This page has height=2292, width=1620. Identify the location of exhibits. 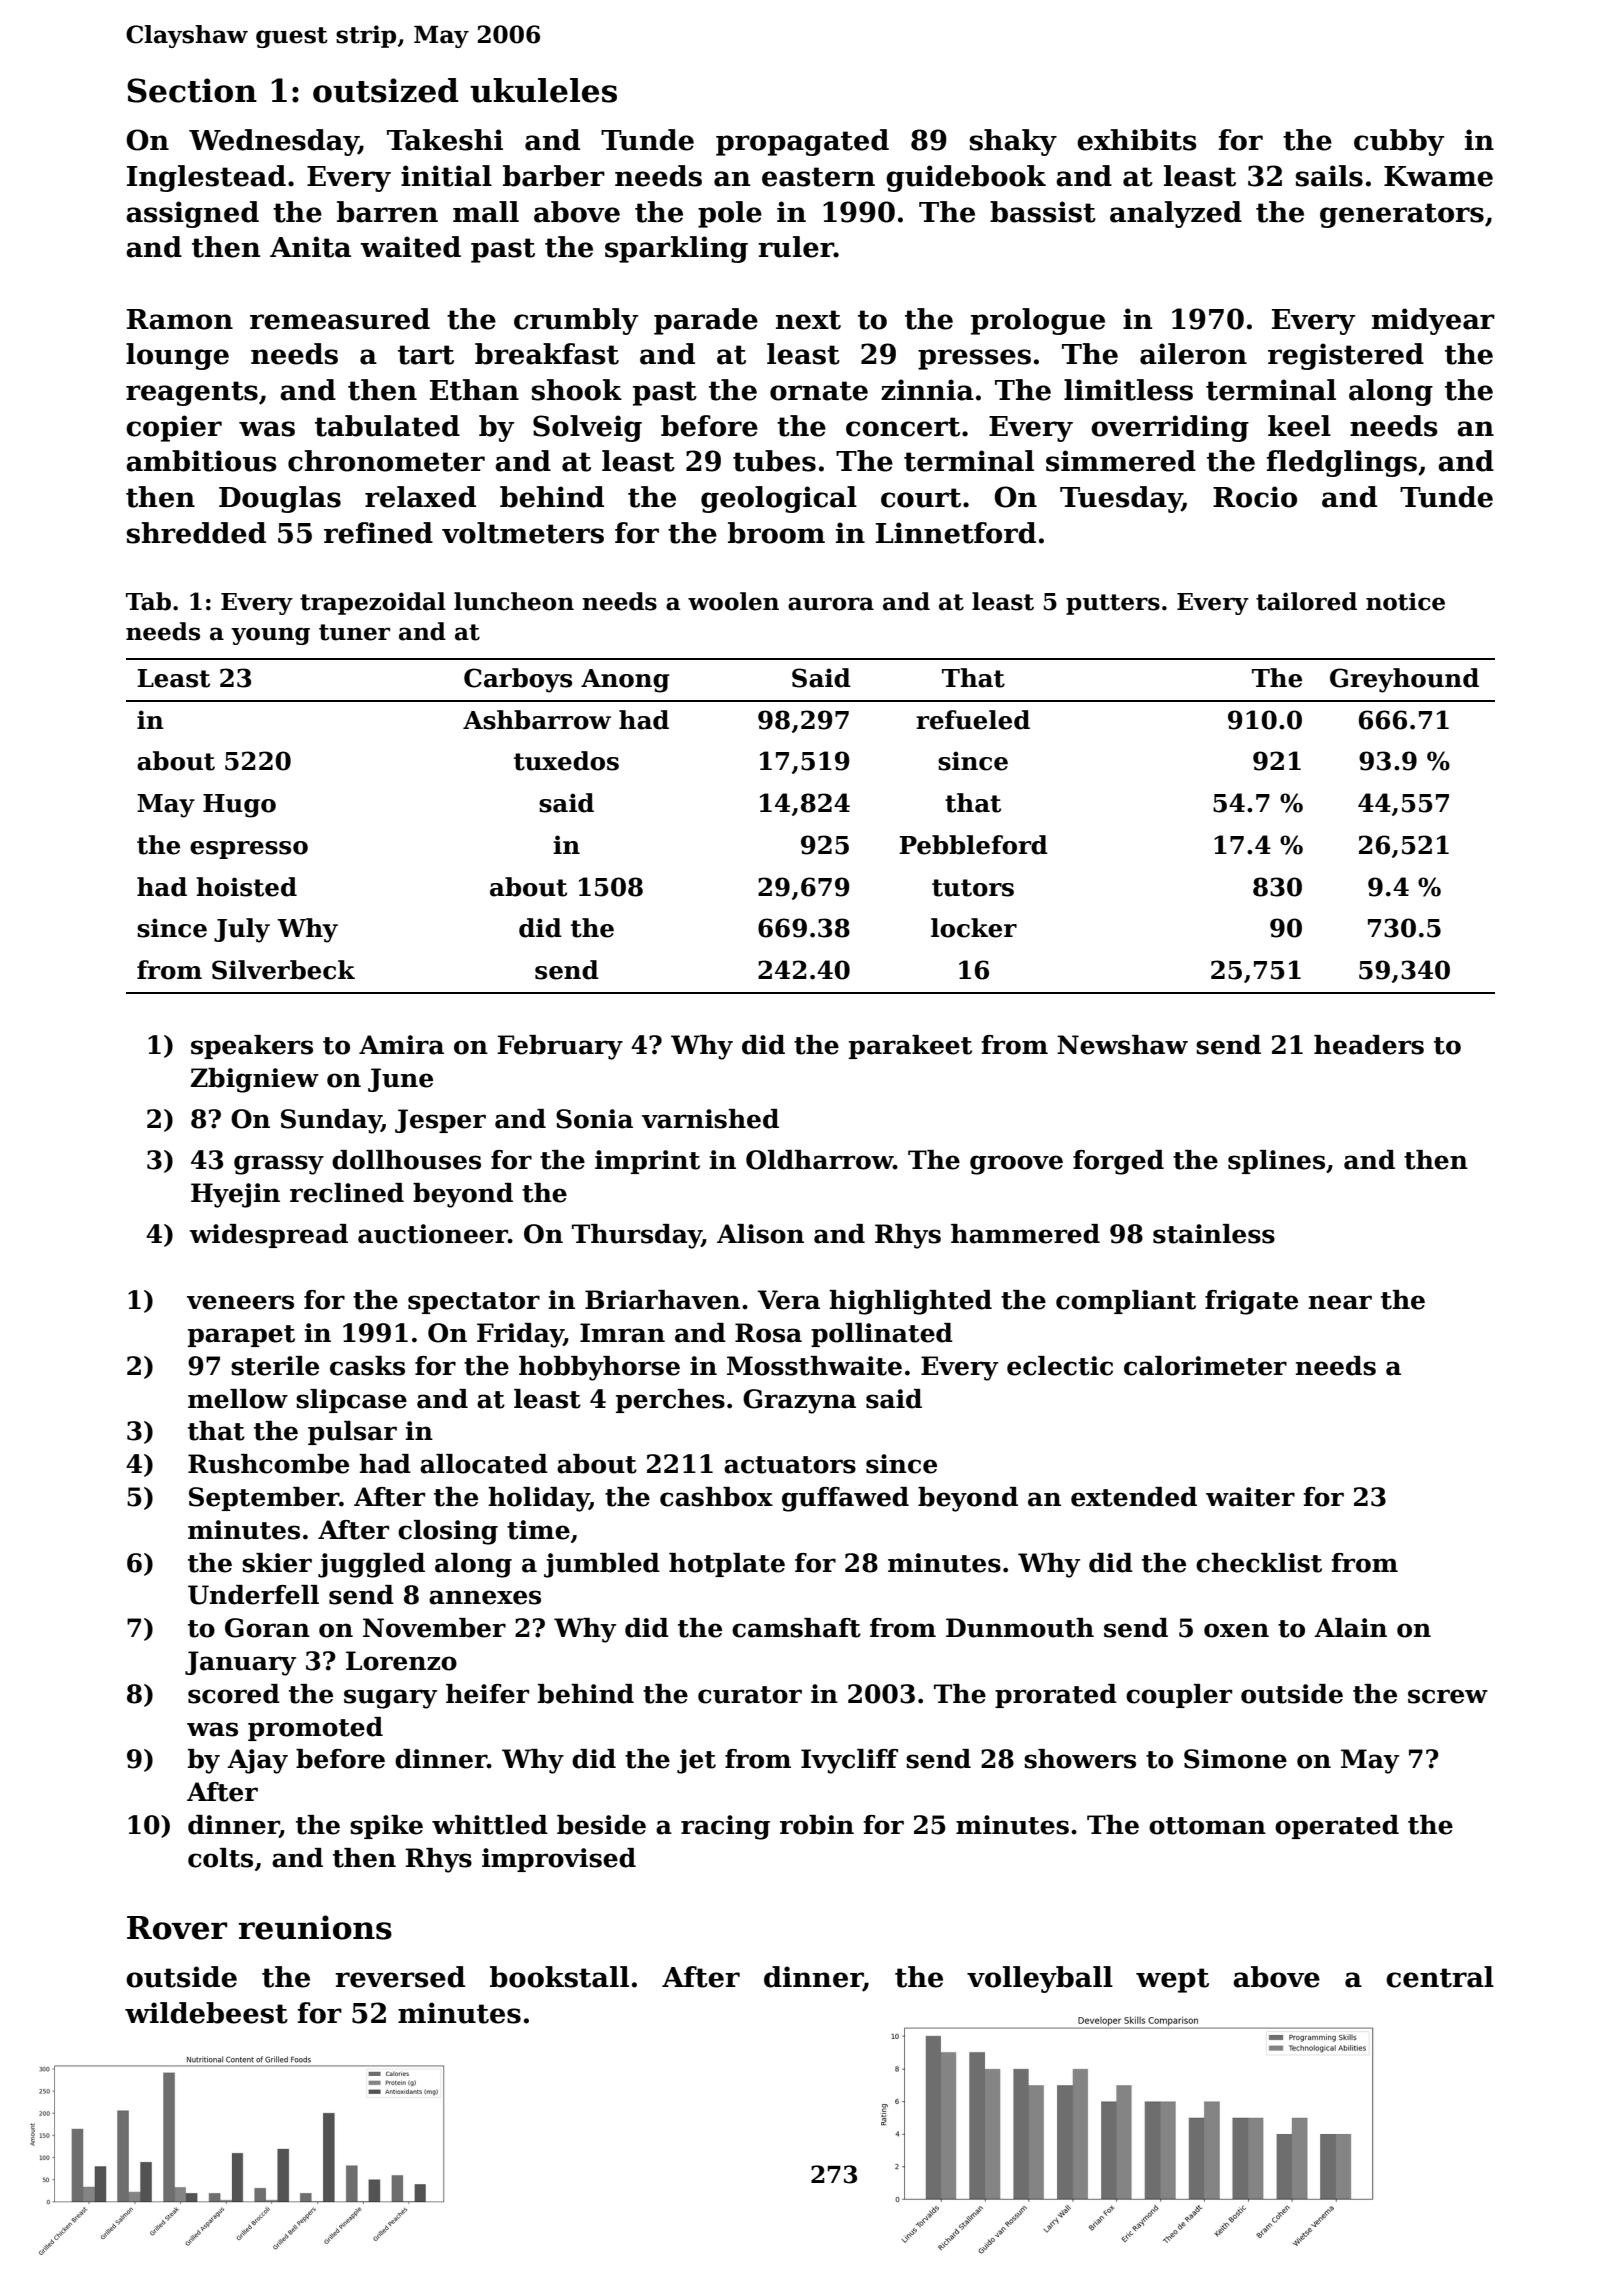
(1137, 140).
